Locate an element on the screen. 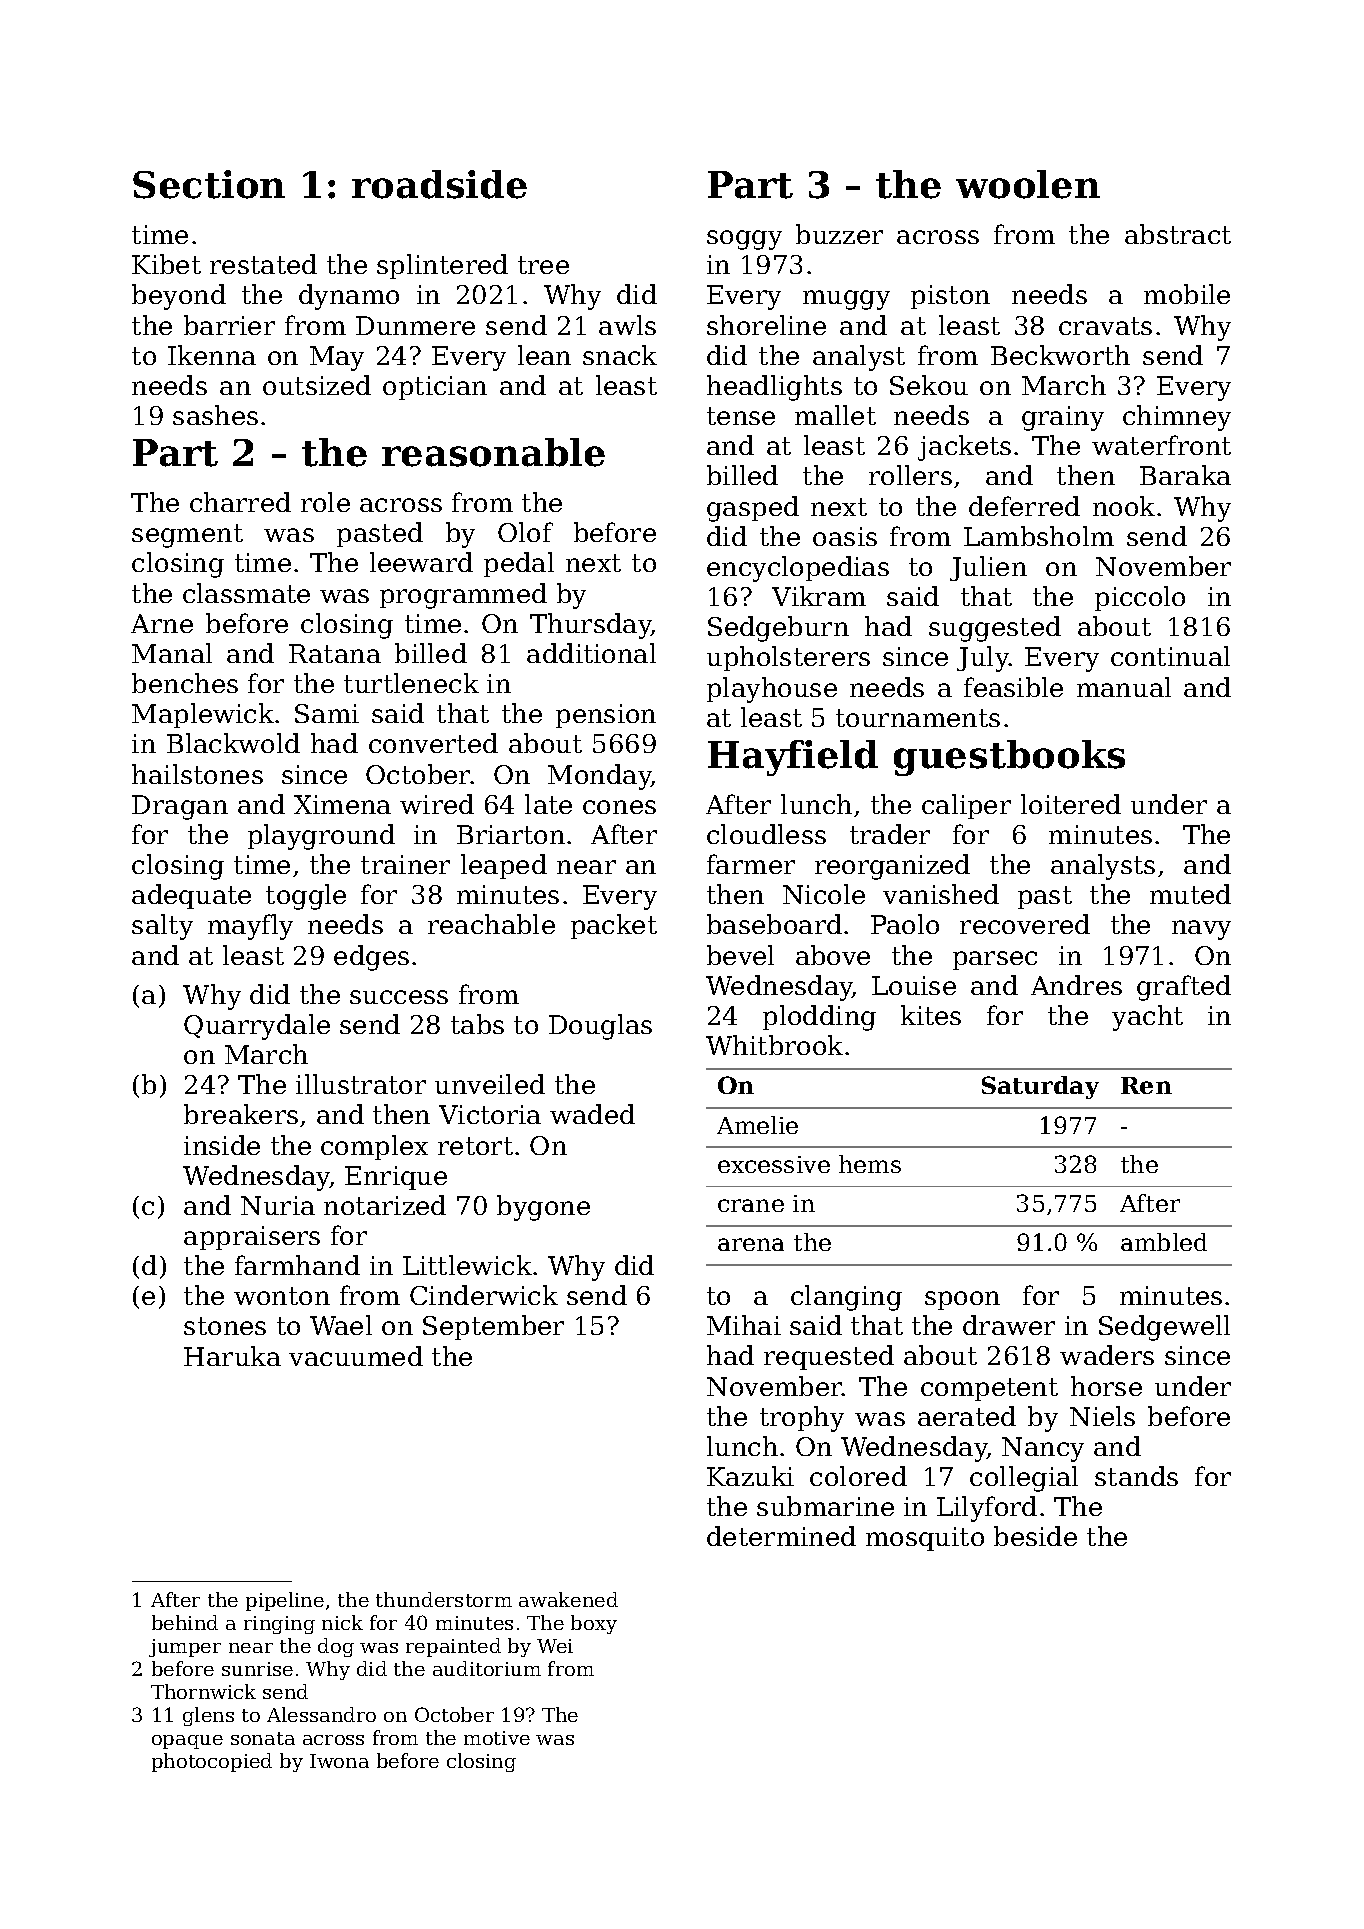 The image size is (1364, 1929). yacht is located at coordinates (1147, 1018).
